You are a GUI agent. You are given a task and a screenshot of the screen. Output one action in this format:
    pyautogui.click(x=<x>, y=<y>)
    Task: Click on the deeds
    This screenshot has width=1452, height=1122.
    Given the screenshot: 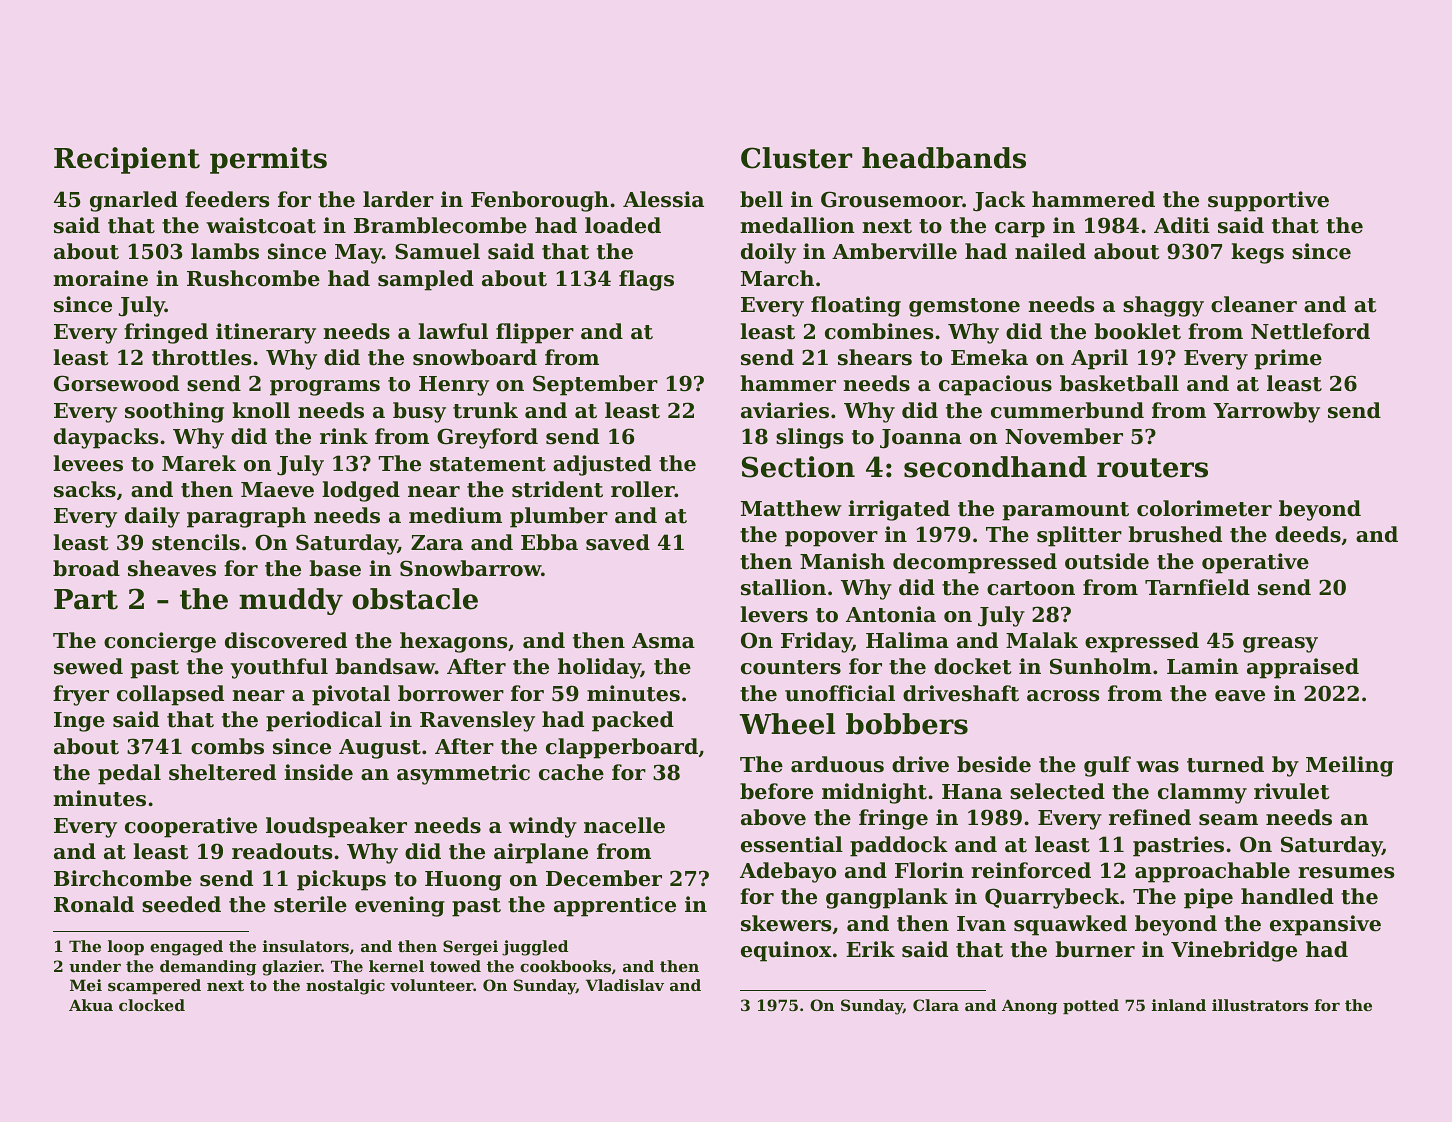 What is the action you would take?
    pyautogui.click(x=1308, y=534)
